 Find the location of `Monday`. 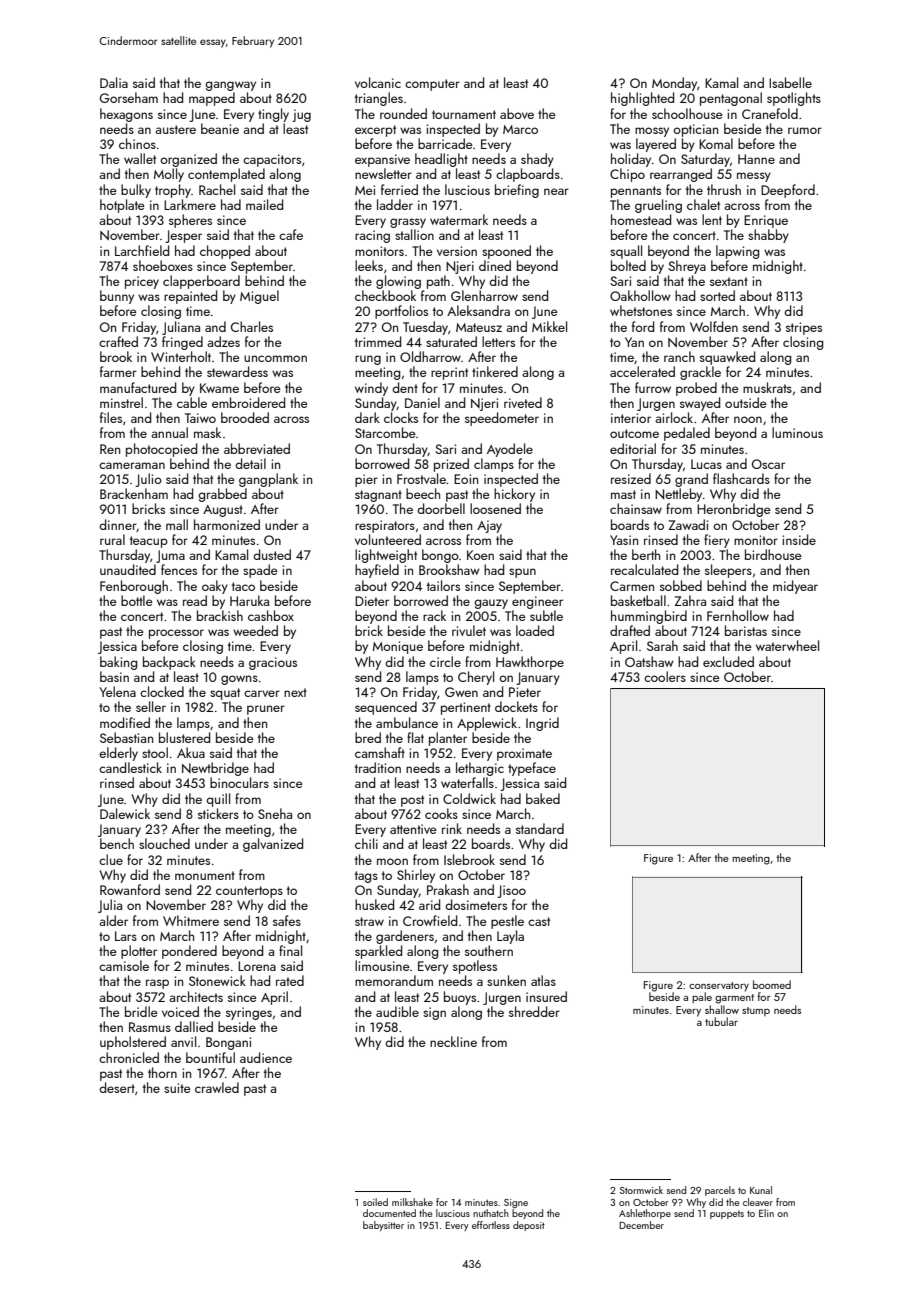

Monday is located at coordinates (674, 84).
